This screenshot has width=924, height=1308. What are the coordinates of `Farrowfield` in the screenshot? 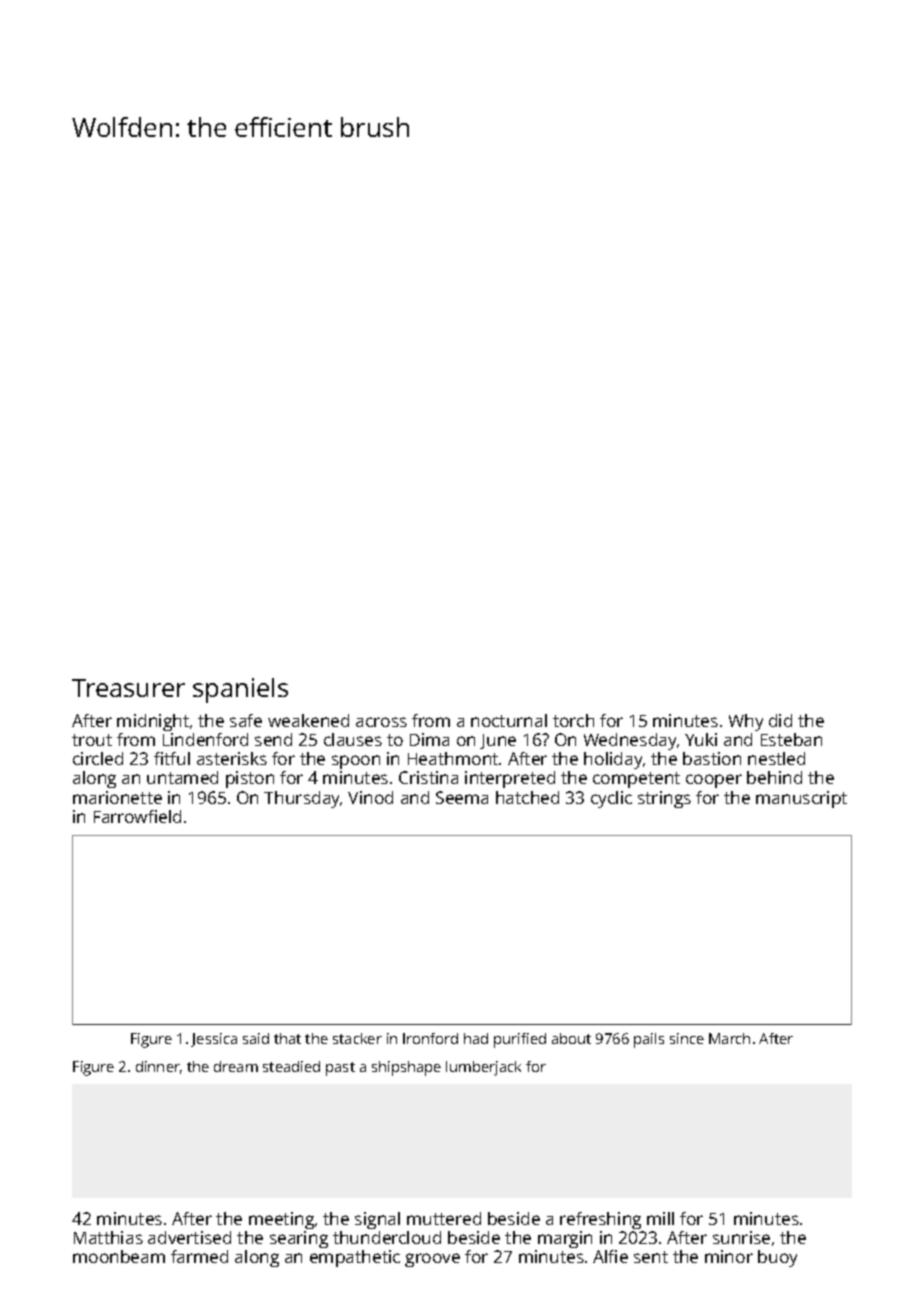 It's located at (137, 816).
